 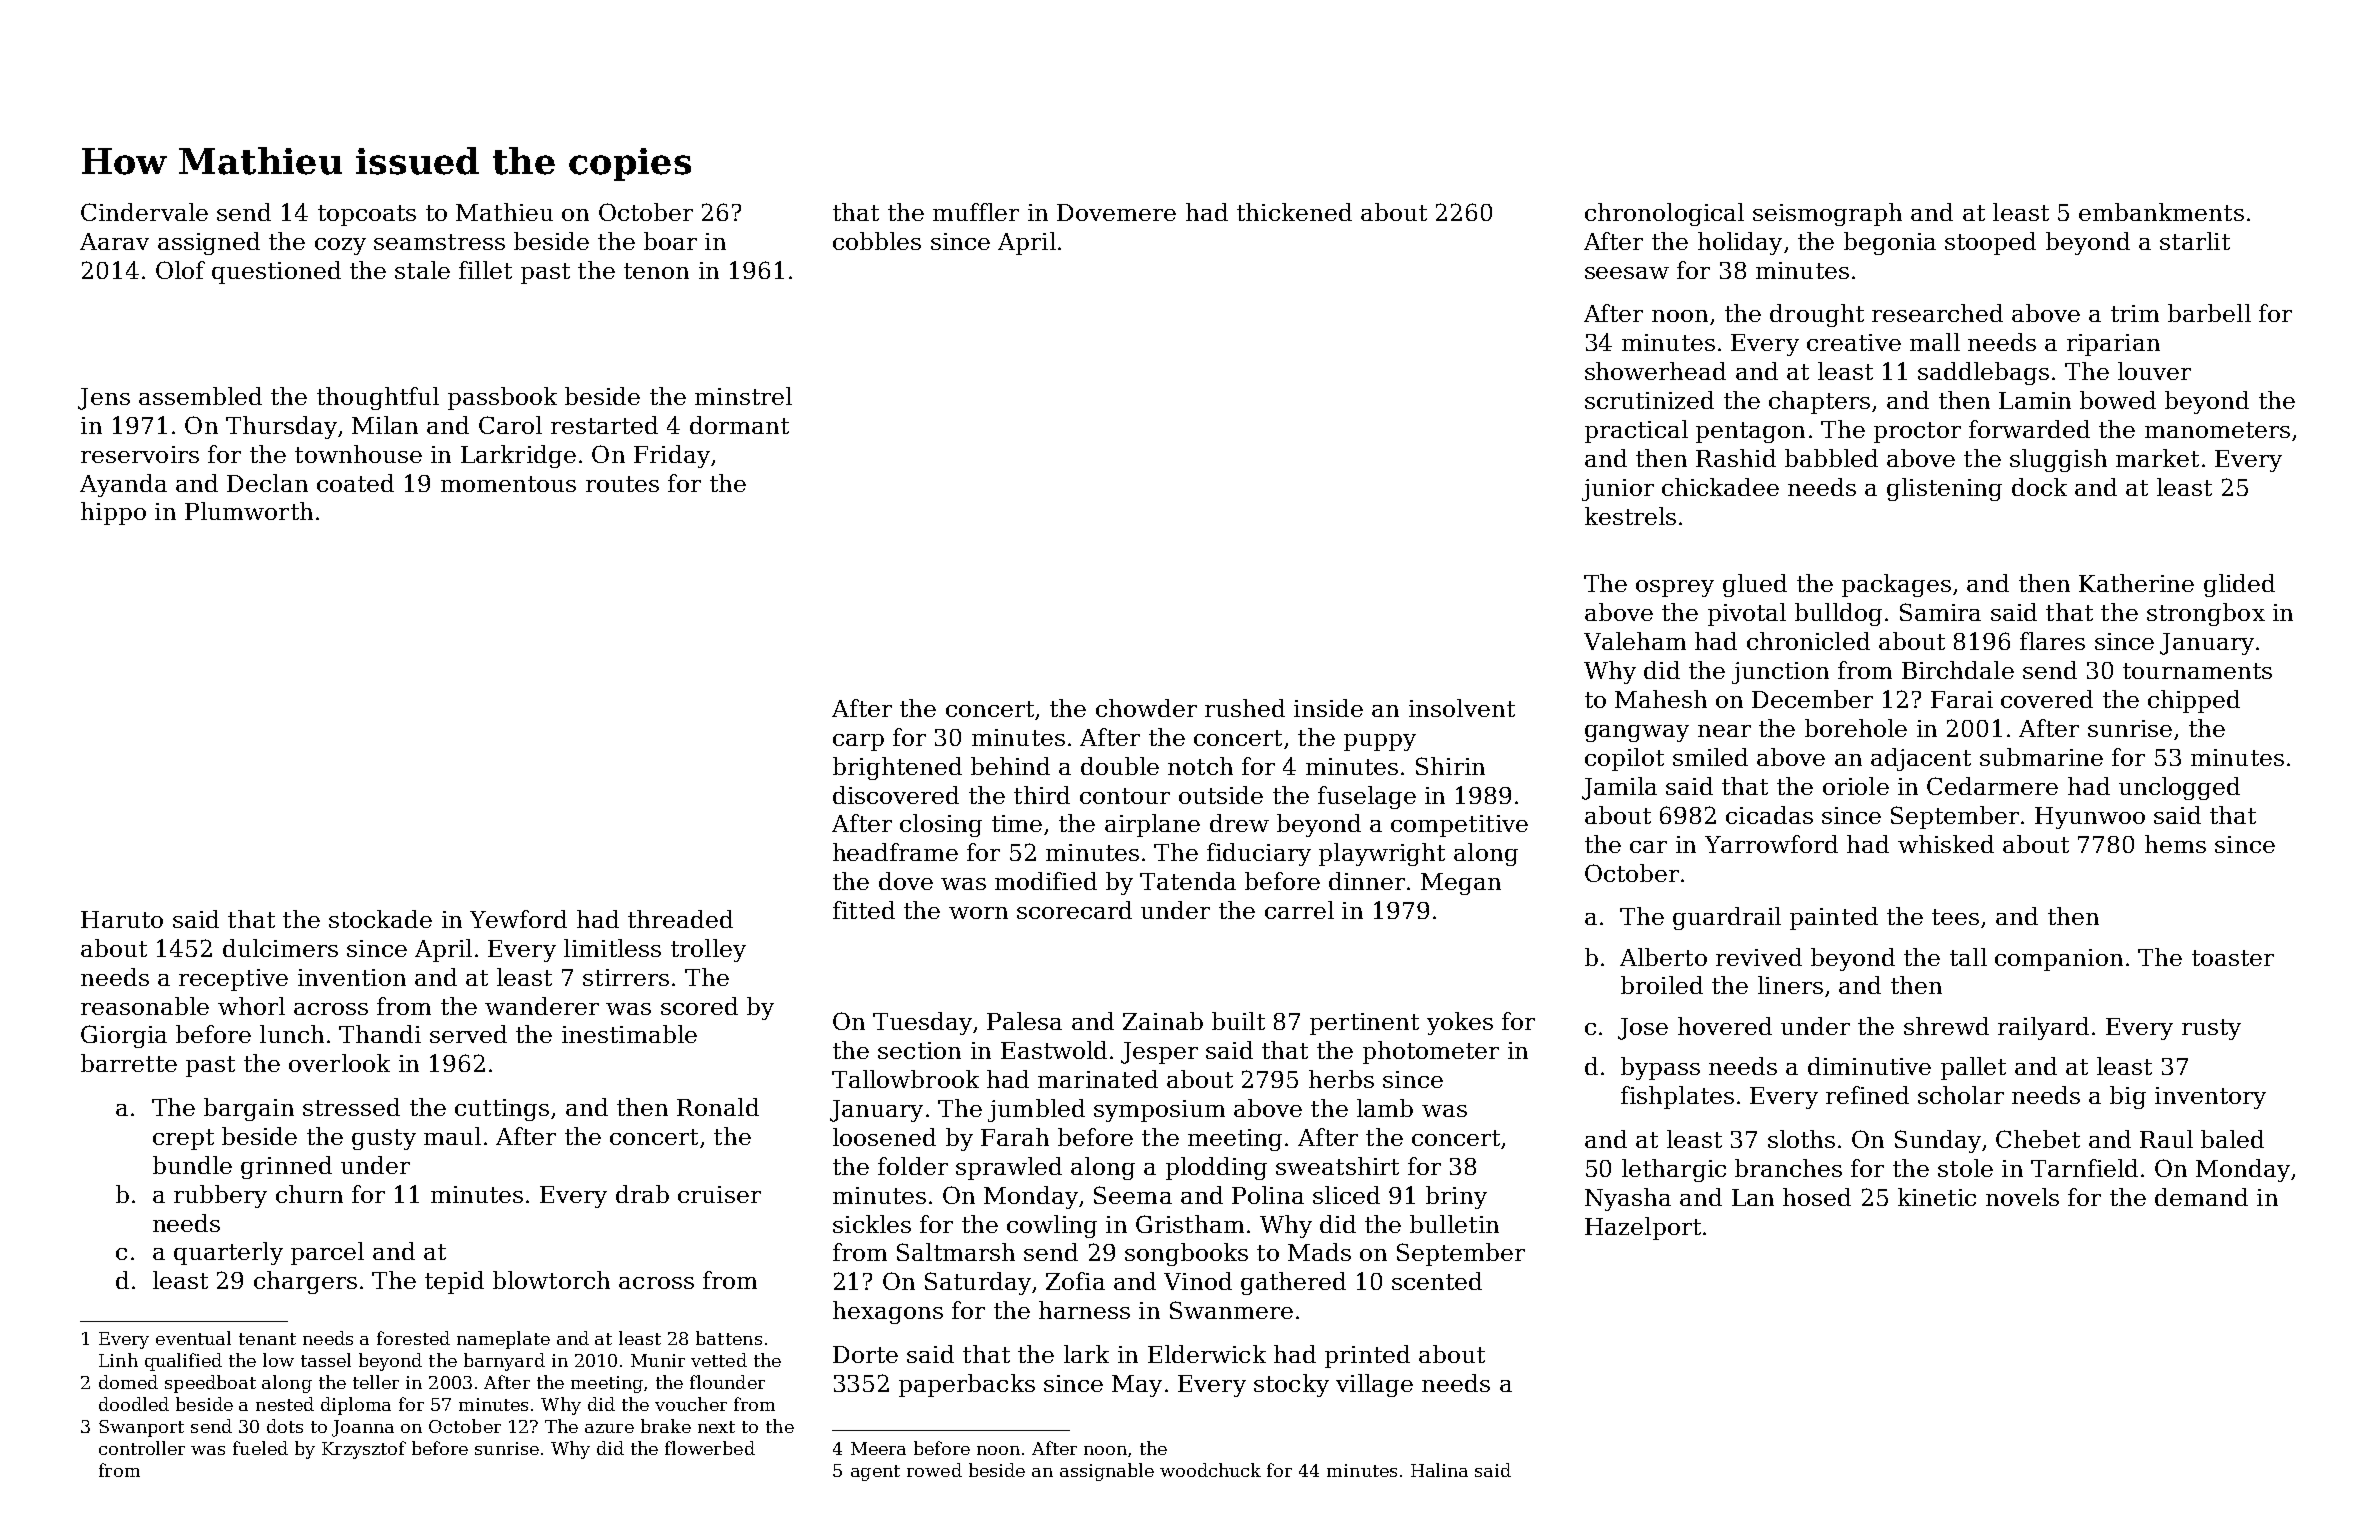 What do you see at coordinates (114, 241) in the document?
I see `Aarav` at bounding box center [114, 241].
